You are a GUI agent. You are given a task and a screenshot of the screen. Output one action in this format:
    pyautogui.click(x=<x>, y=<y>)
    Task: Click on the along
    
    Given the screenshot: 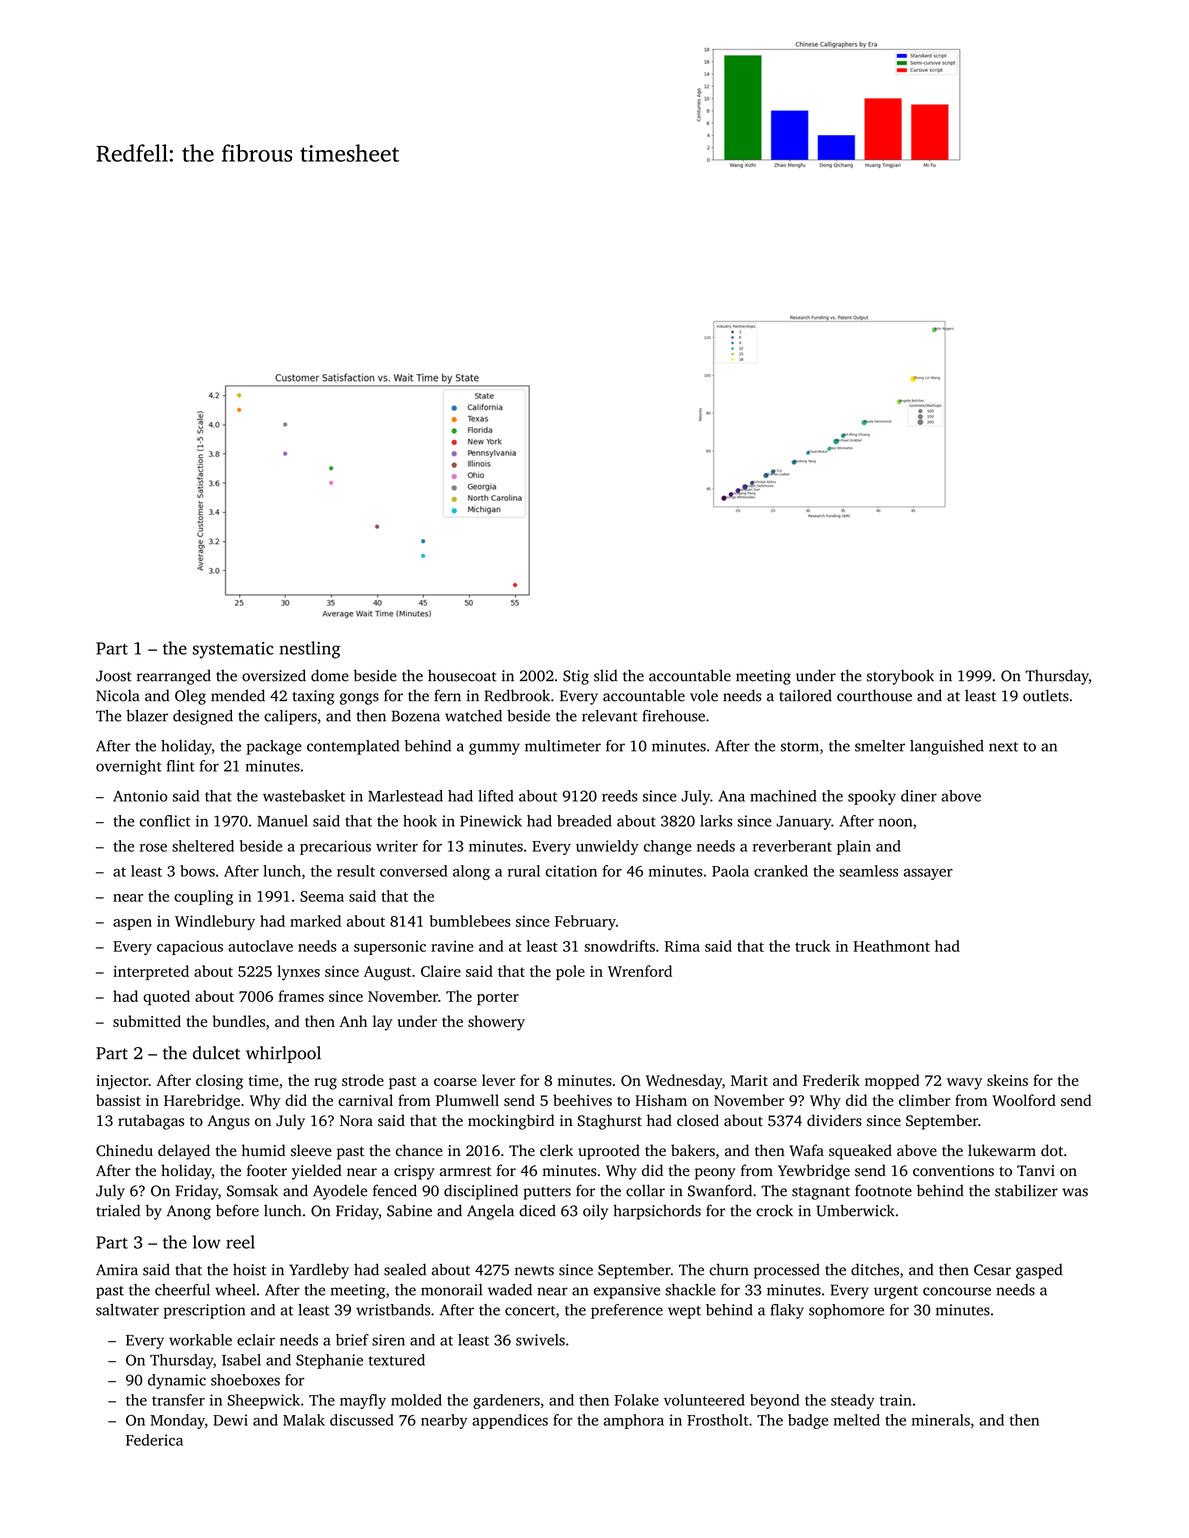 What is the action you would take?
    pyautogui.click(x=471, y=872)
